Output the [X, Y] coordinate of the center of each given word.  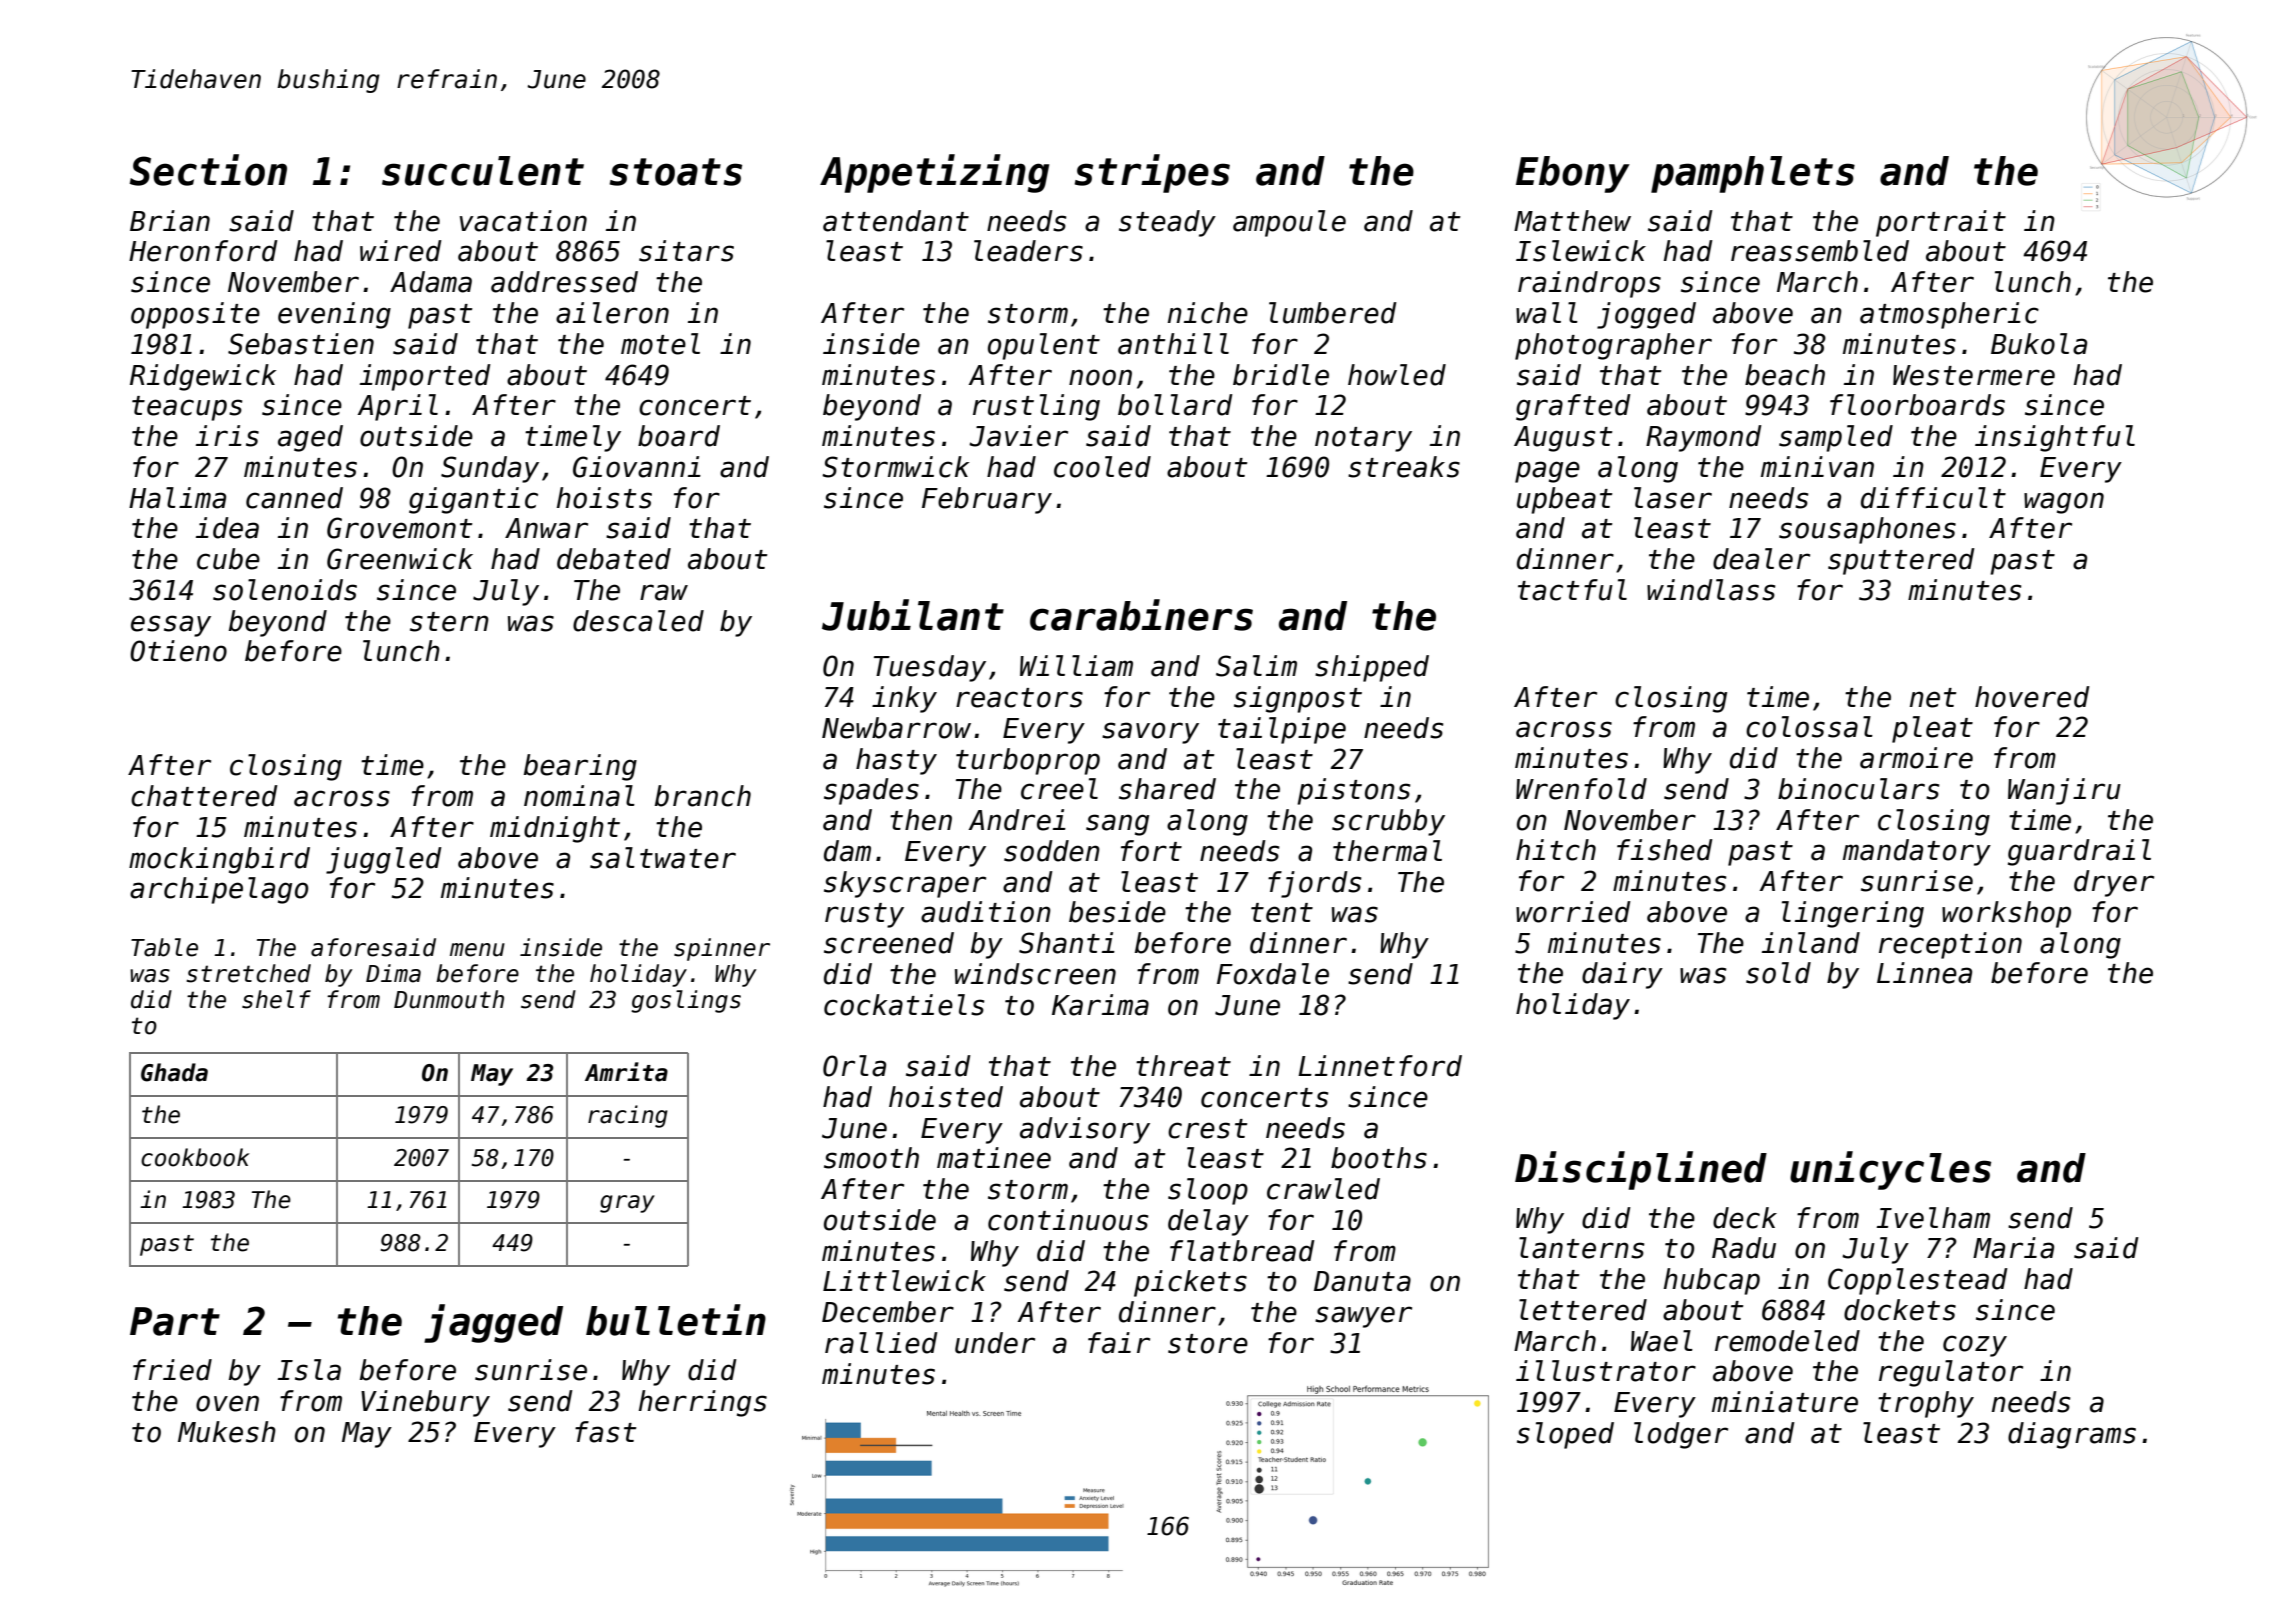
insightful [2055, 438]
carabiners [1141, 615]
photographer [1613, 346]
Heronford [203, 251]
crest [1207, 1129]
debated [614, 559]
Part [175, 1321]
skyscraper [905, 884]
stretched [248, 973]
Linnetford [1380, 1066]
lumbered [1333, 313]
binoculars [1858, 789]
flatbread [1242, 1251]
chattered [204, 796]
